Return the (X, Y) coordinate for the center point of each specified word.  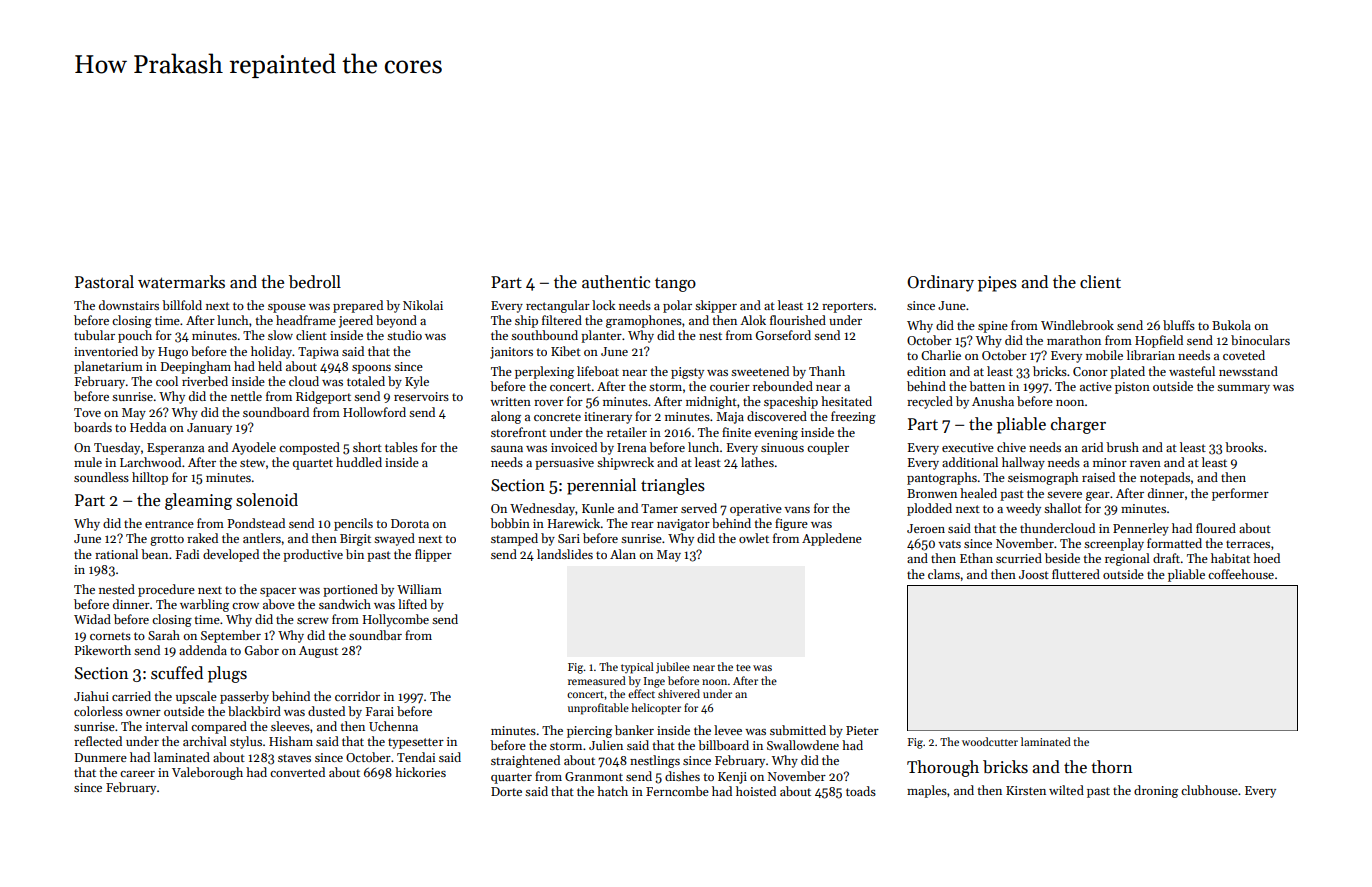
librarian (1151, 355)
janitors (511, 353)
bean (154, 554)
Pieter (862, 730)
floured (1216, 528)
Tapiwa (318, 353)
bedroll (315, 282)
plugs (227, 674)
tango (675, 284)
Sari (569, 538)
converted (297, 772)
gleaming (198, 501)
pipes (997, 284)
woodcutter (990, 741)
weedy (1023, 509)
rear (642, 525)
